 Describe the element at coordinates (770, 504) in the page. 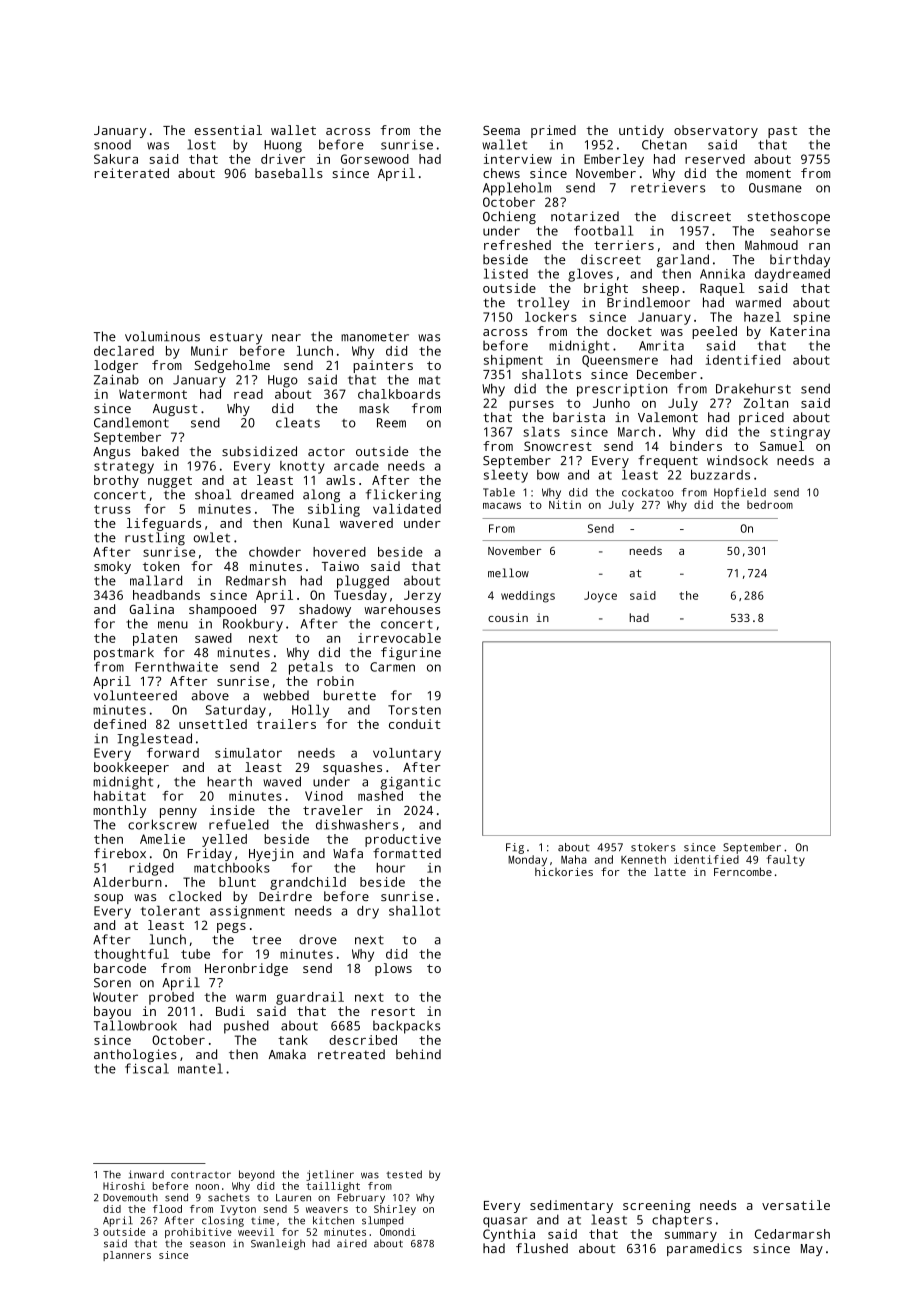

I see `bedroom` at that location.
